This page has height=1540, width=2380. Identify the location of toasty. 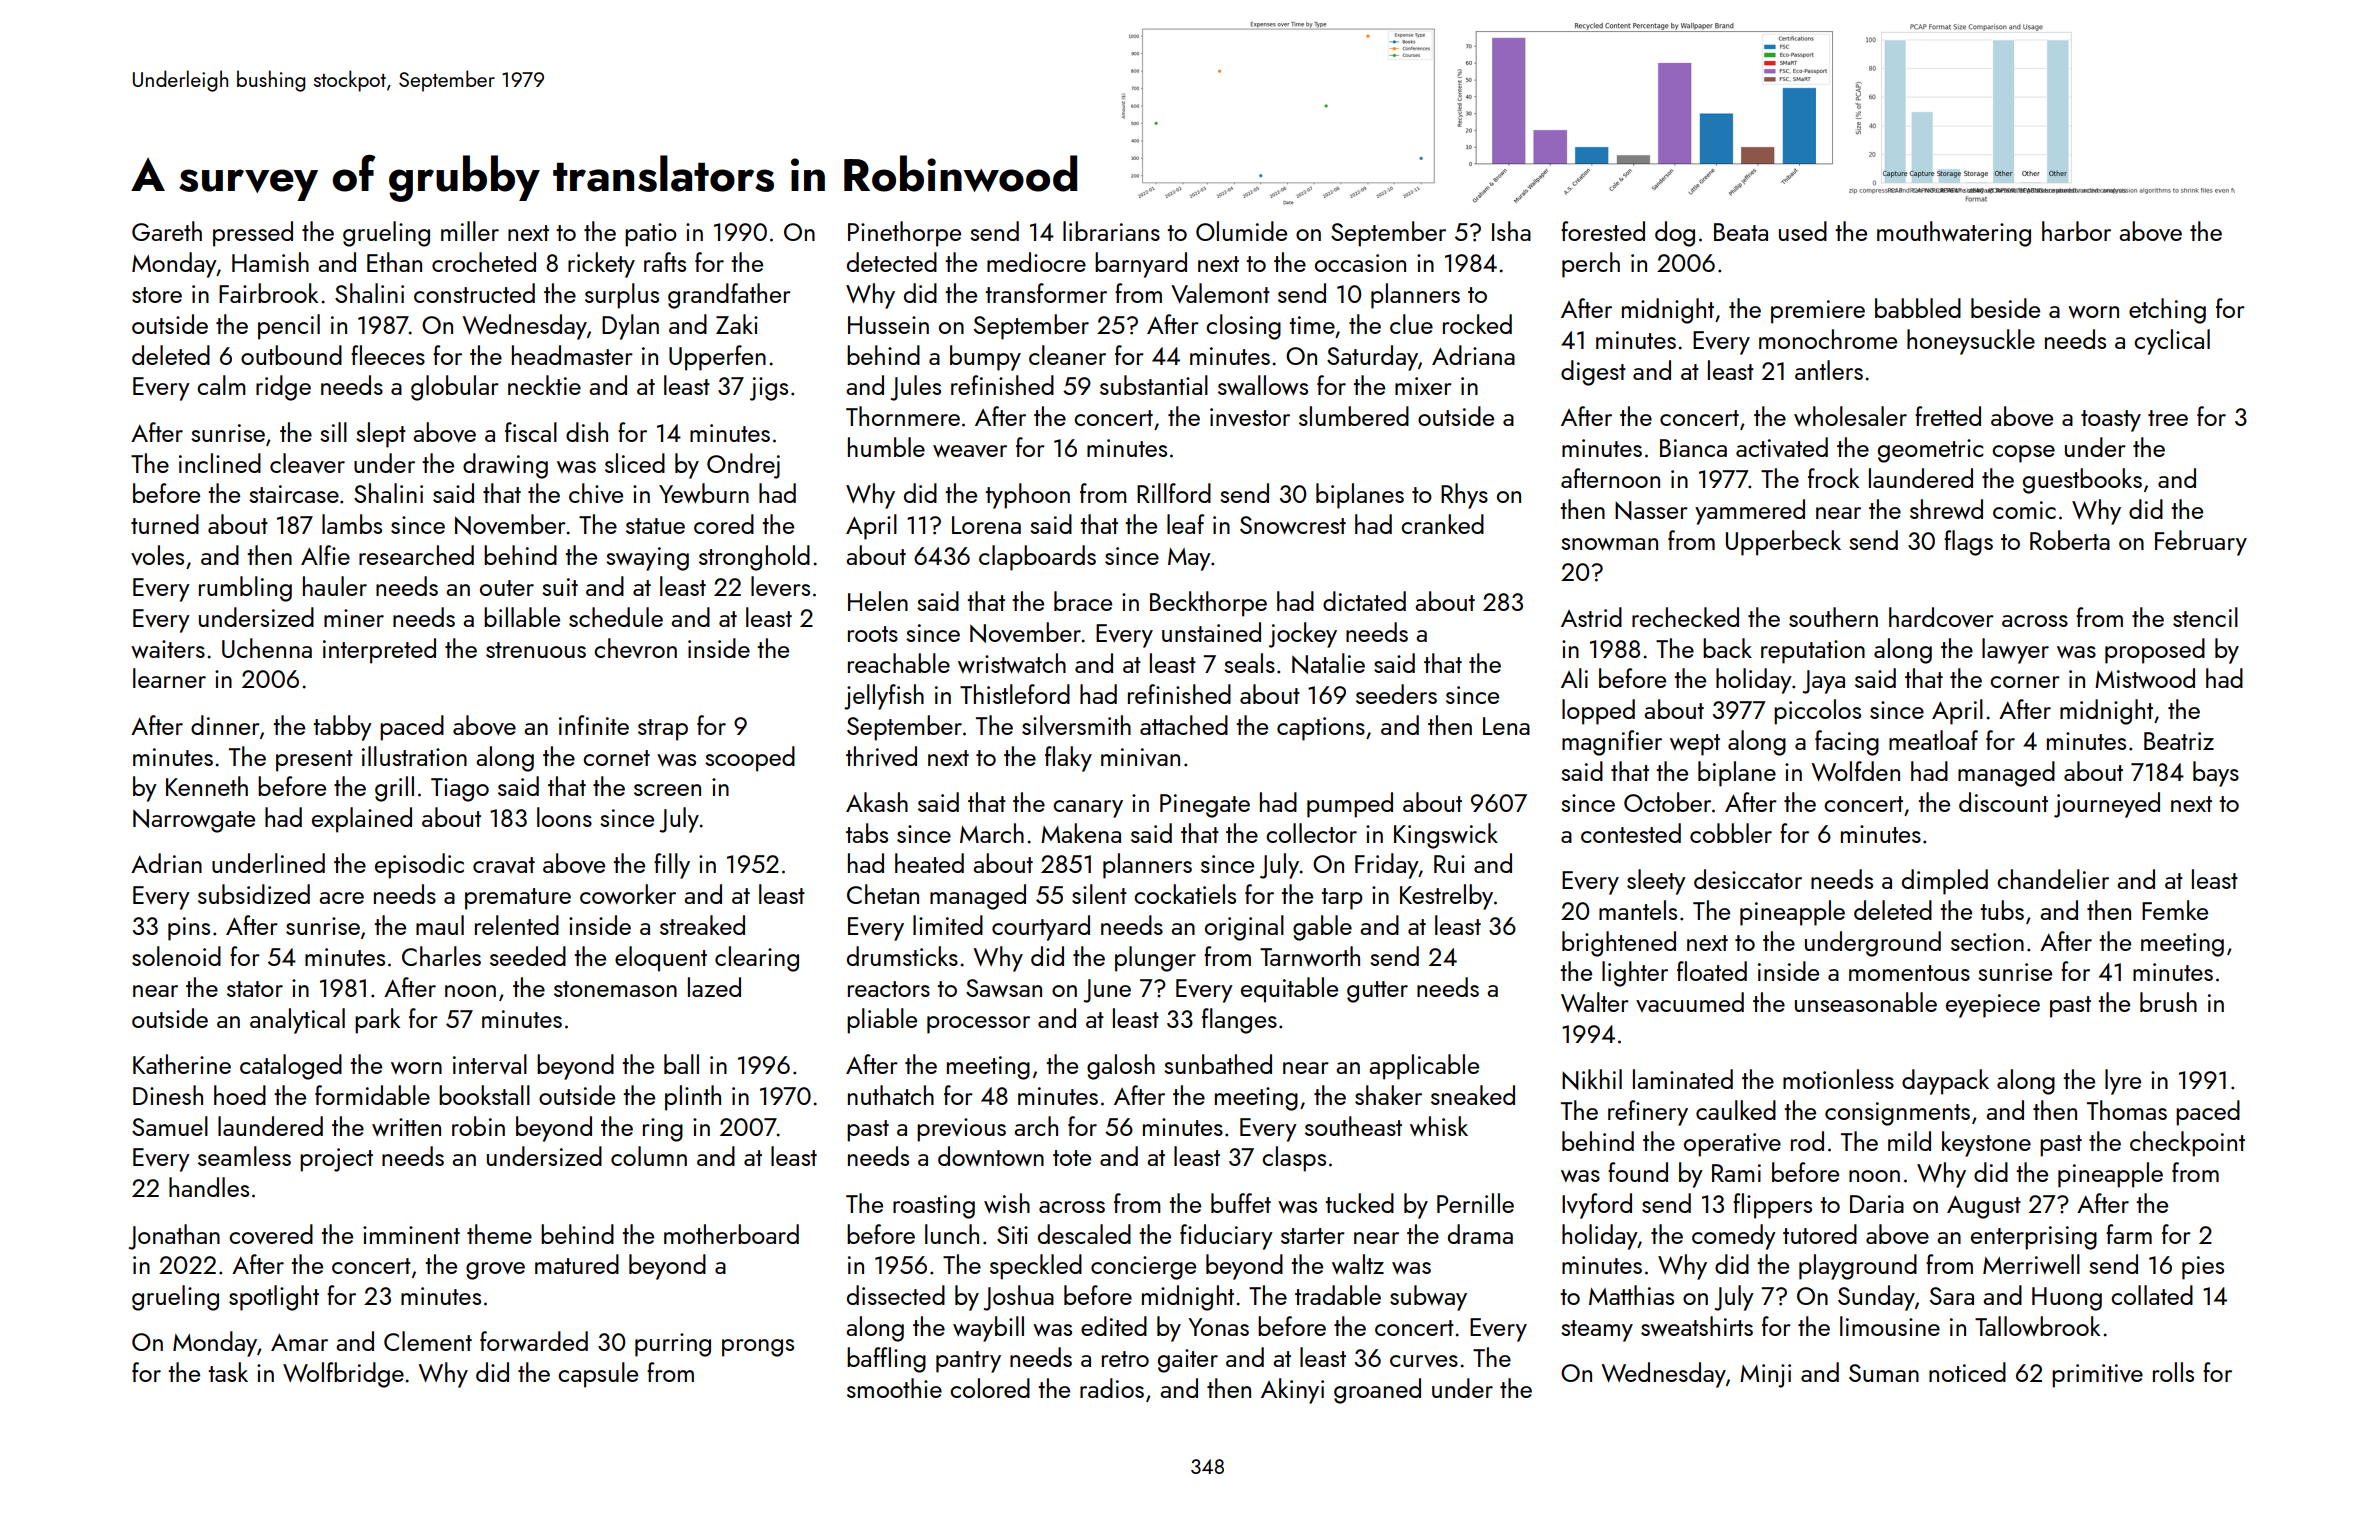
(2111, 421).
